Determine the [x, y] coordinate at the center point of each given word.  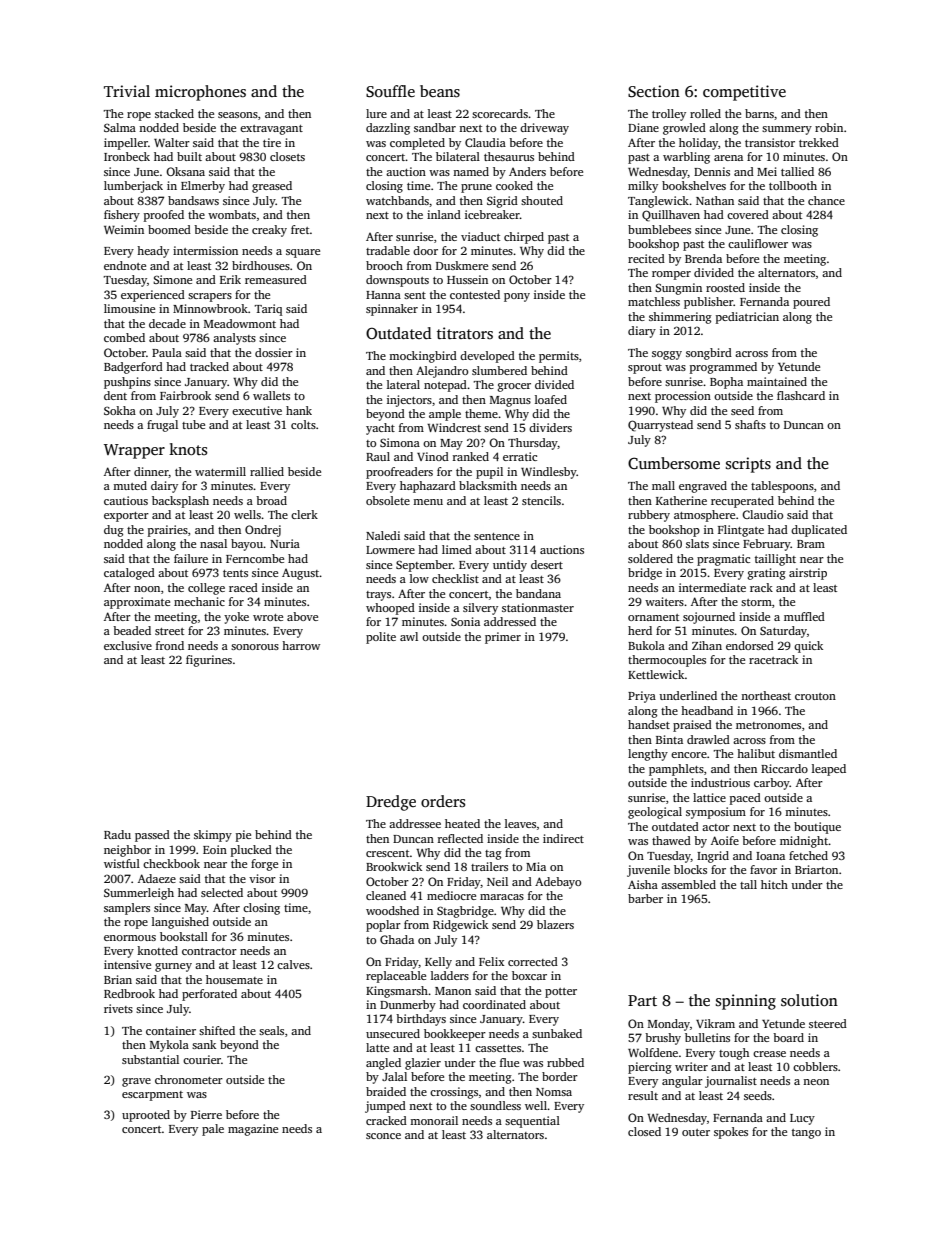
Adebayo [558, 883]
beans [440, 91]
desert [547, 564]
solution [809, 1000]
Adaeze [157, 878]
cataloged [129, 574]
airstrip [808, 574]
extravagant [271, 130]
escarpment [152, 1096]
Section [654, 91]
